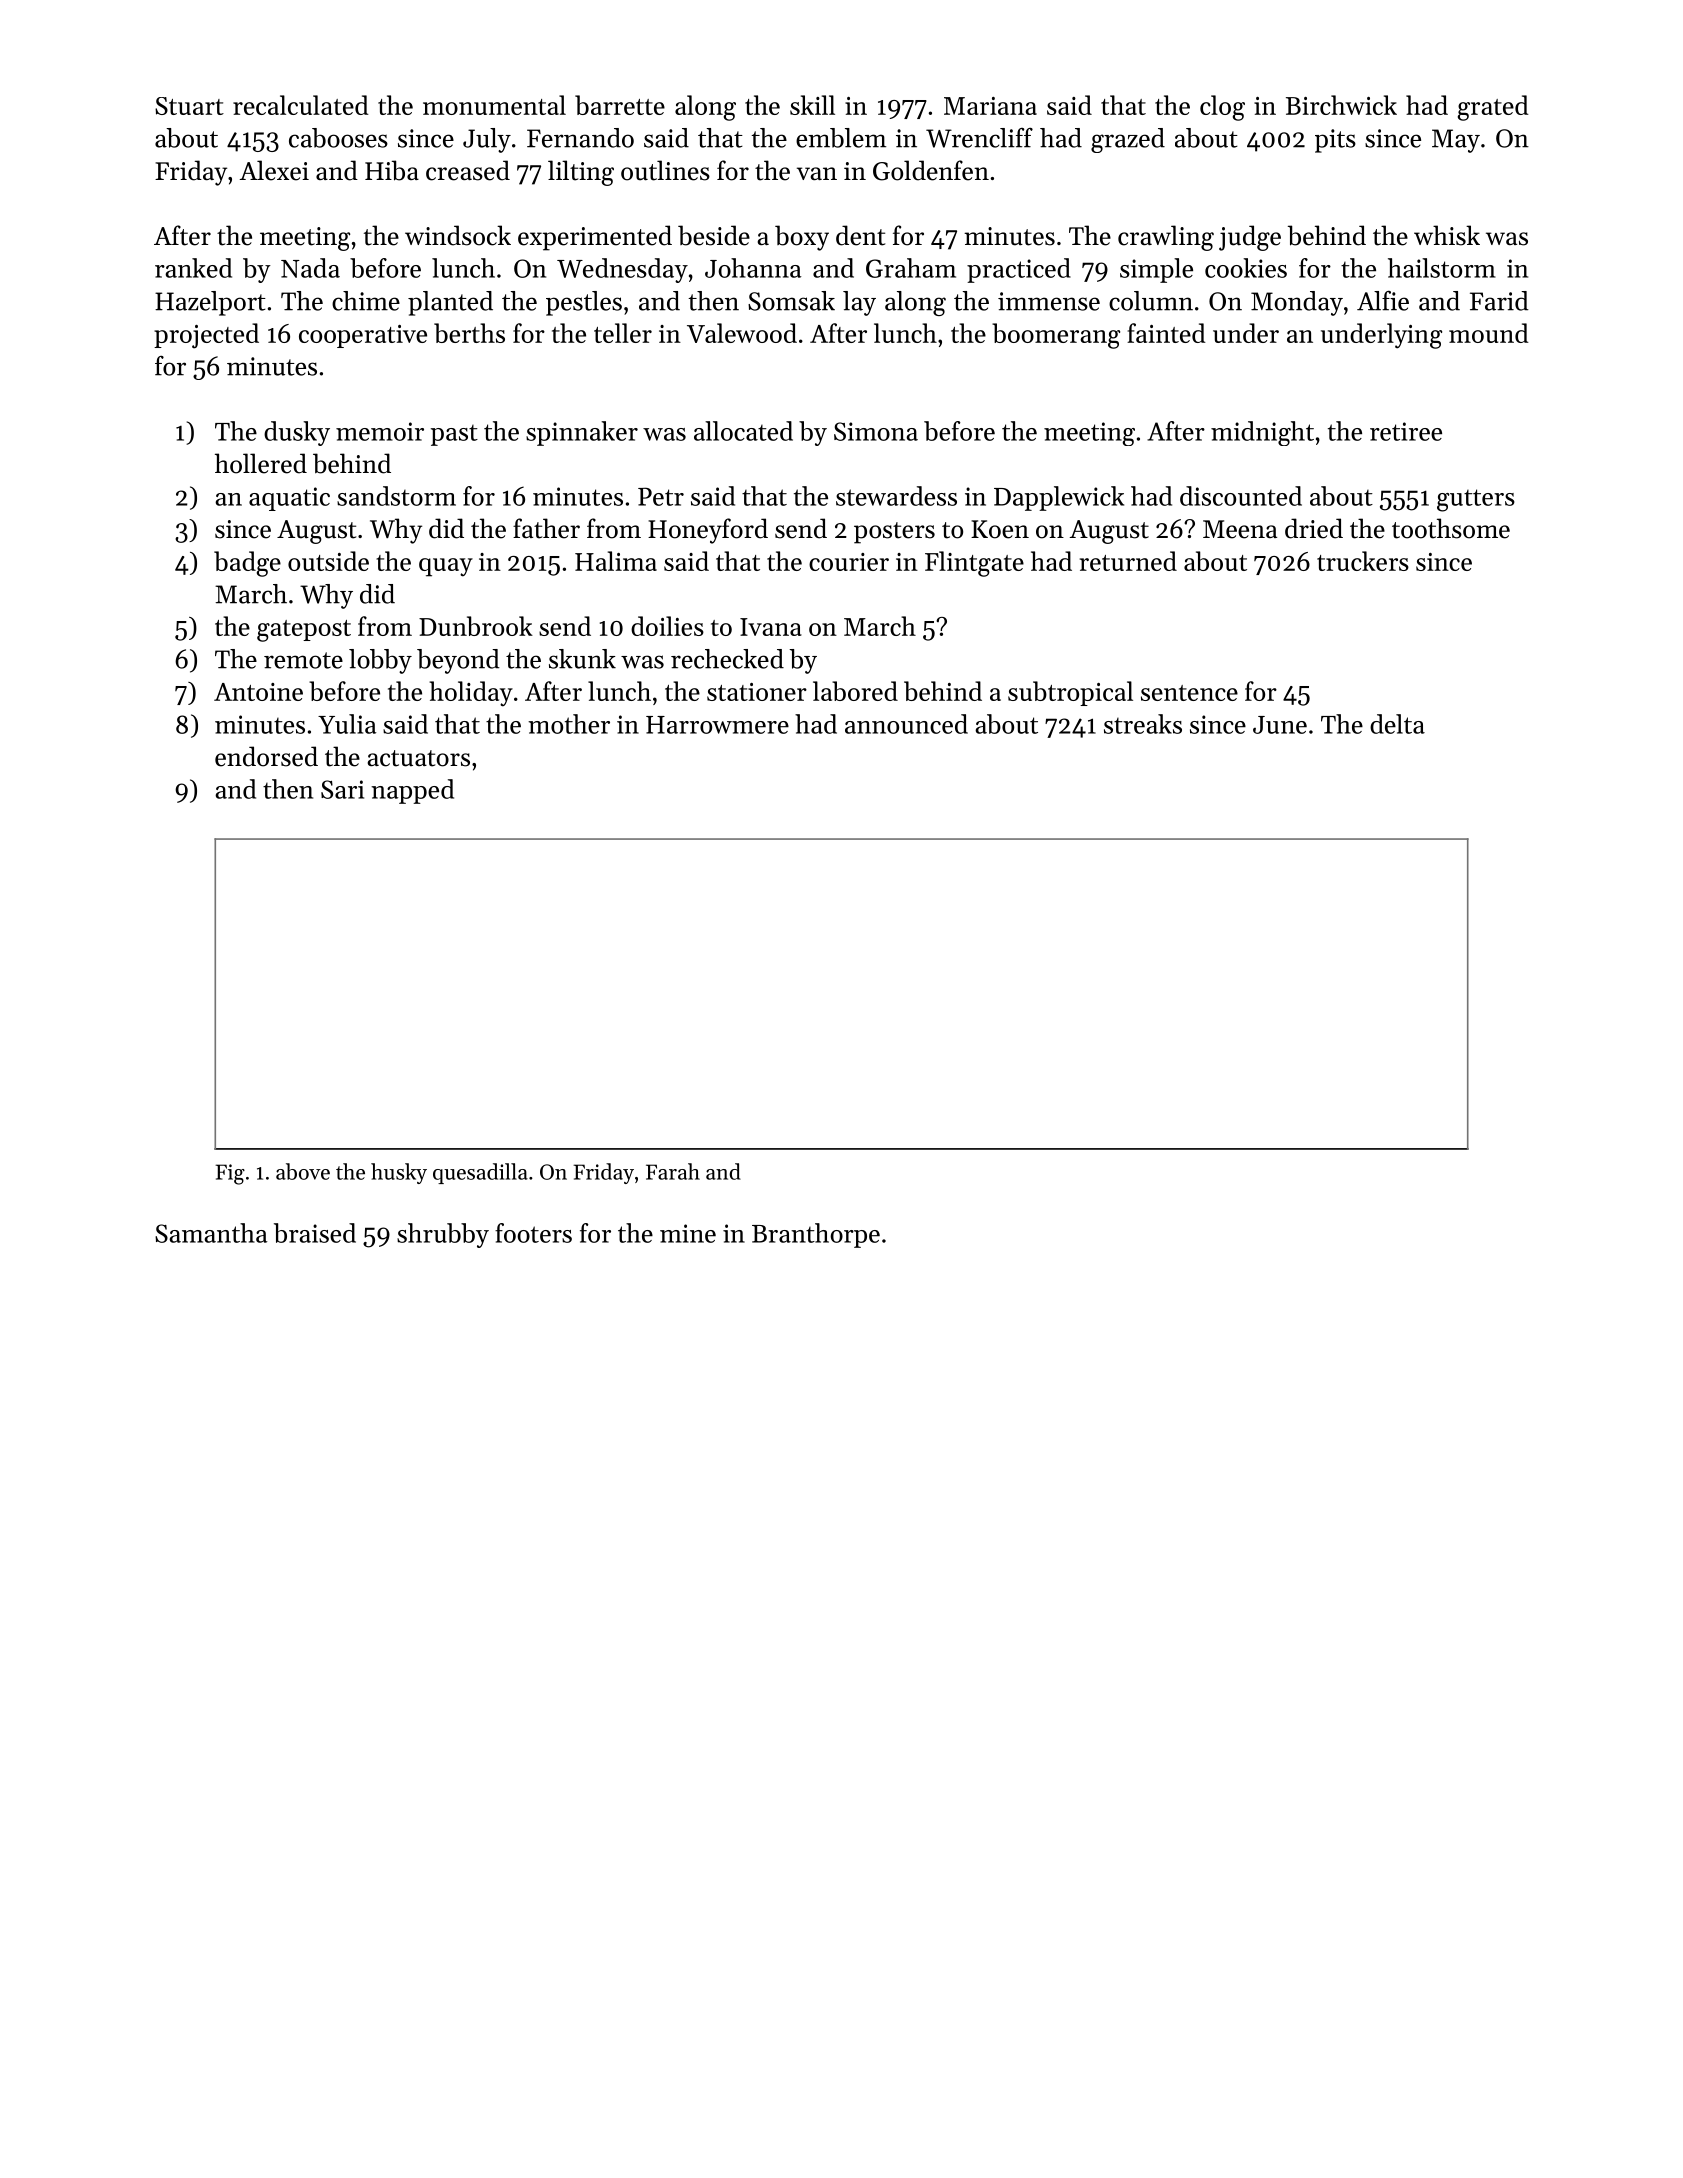 The height and width of the screenshot is (2178, 1683). What do you see at coordinates (742, 333) in the screenshot?
I see `Valewood` at bounding box center [742, 333].
